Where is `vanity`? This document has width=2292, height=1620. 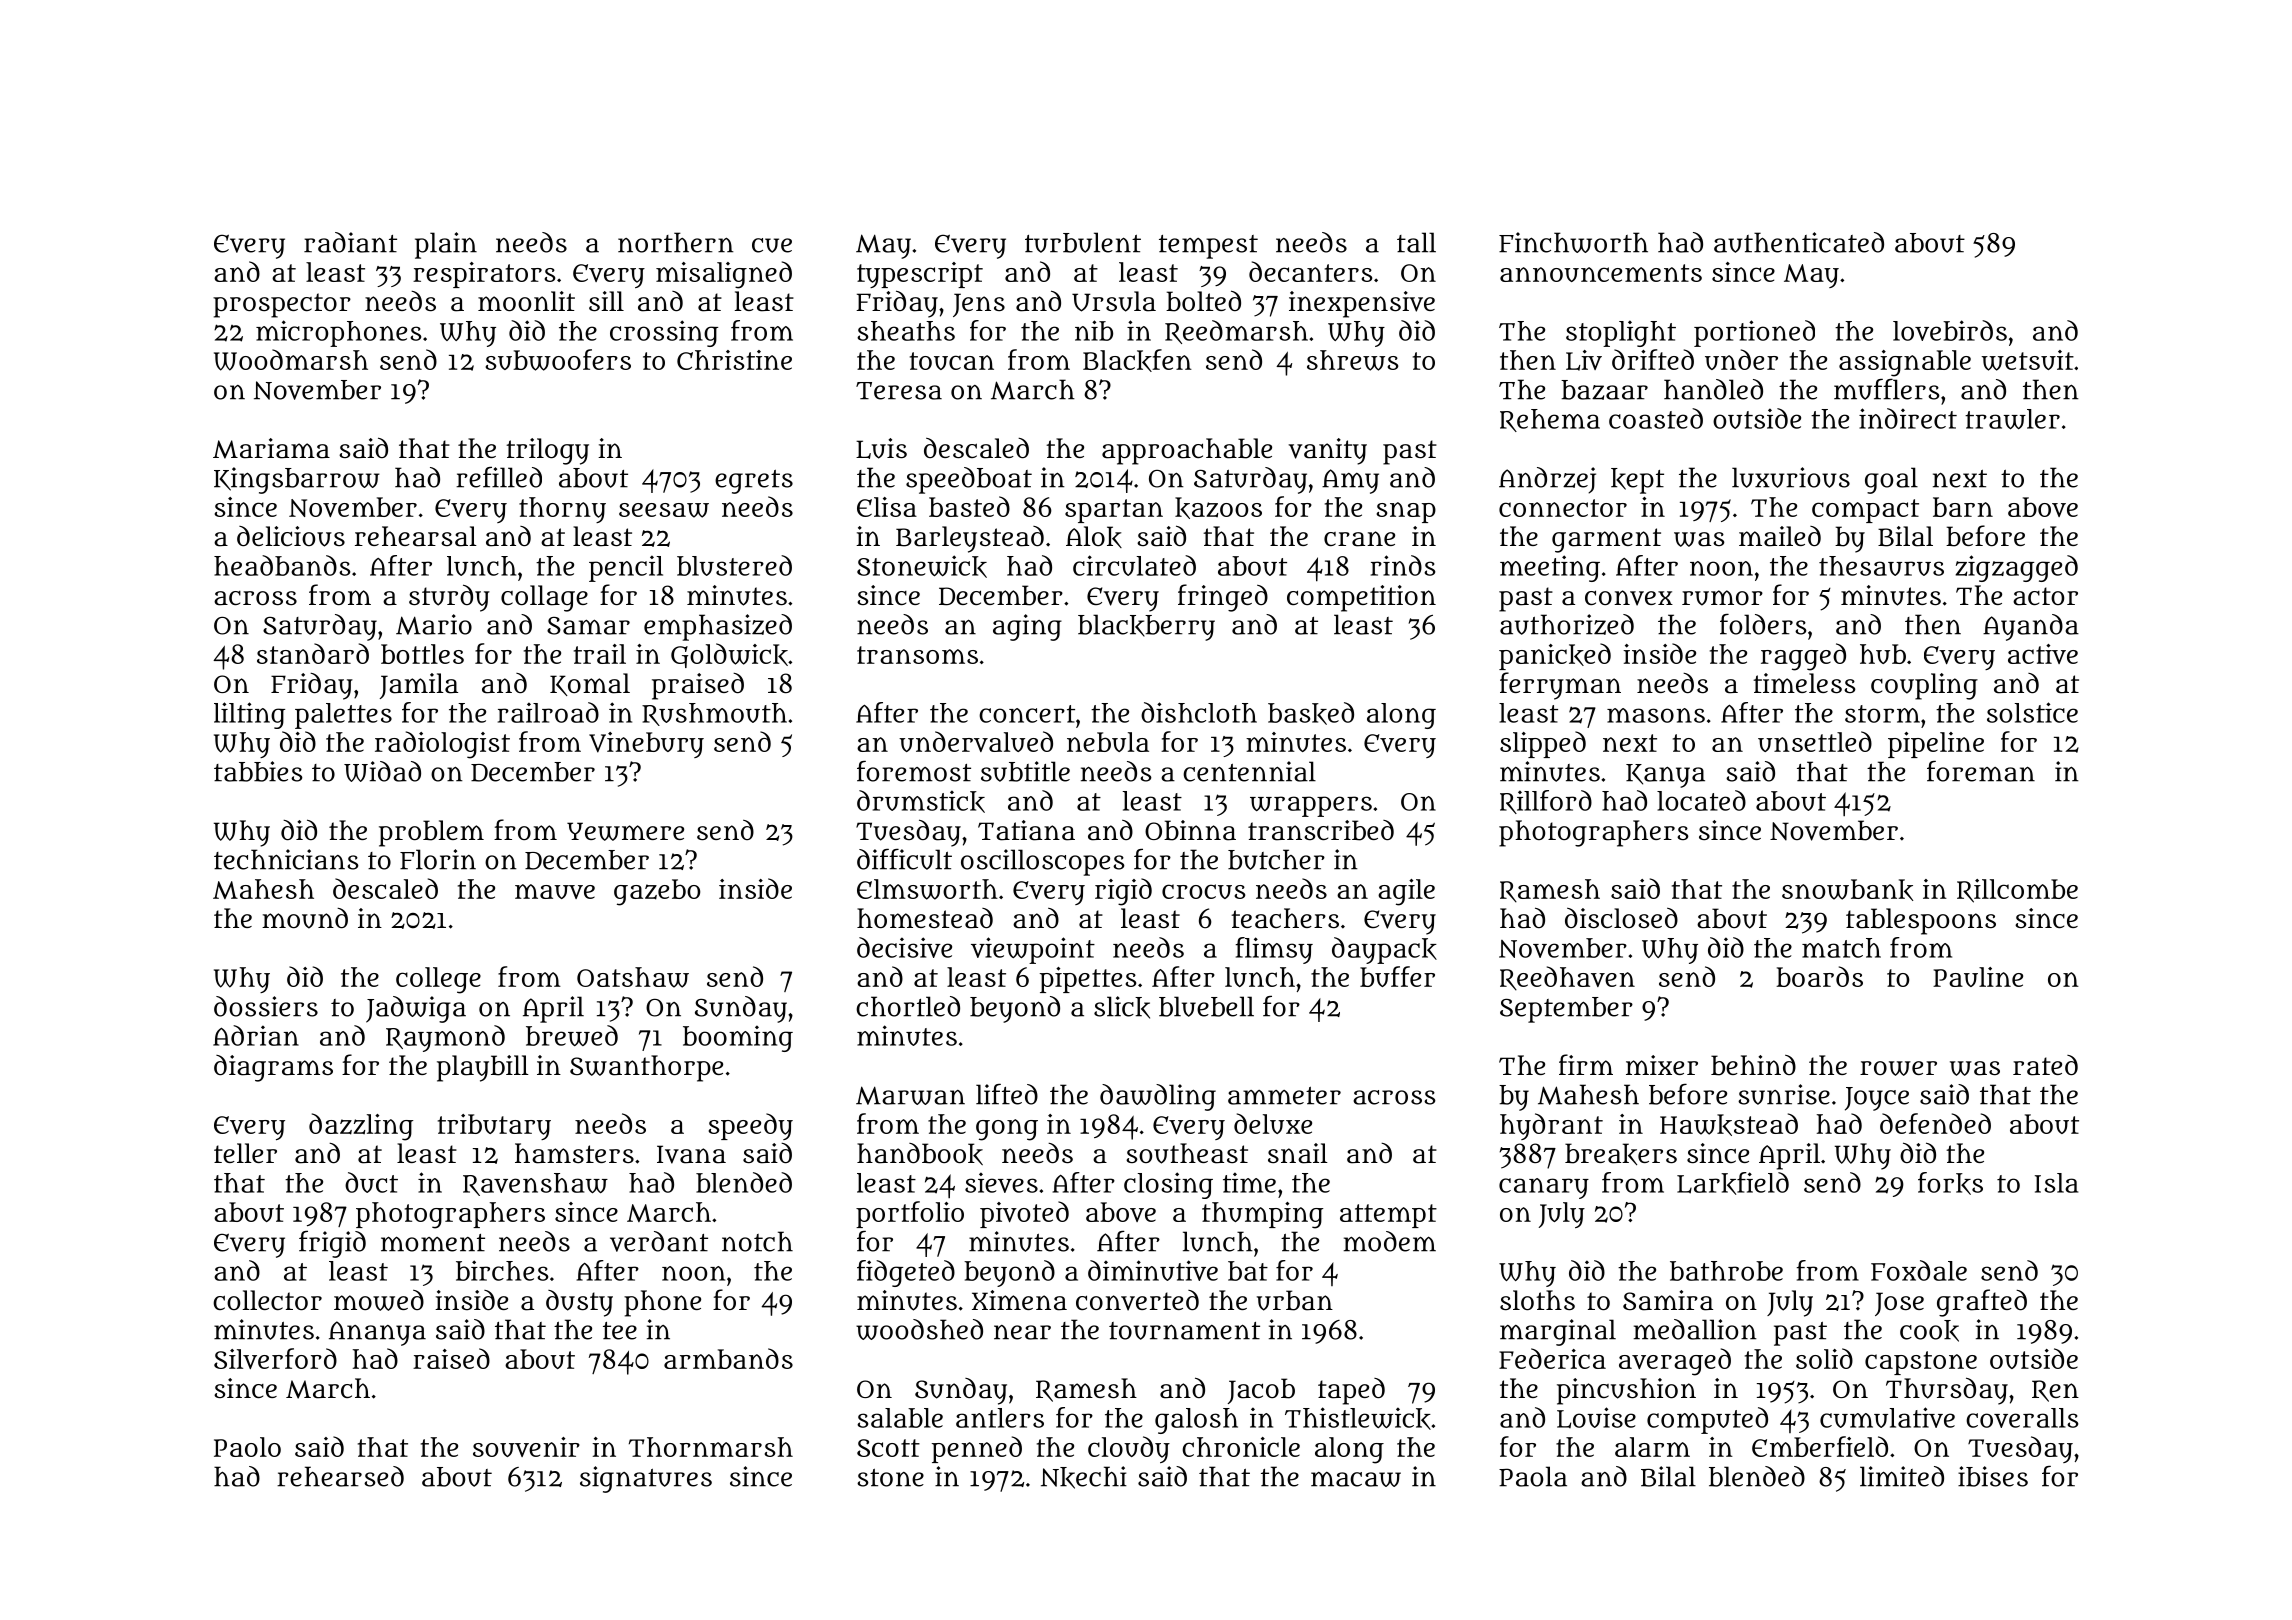
vanity is located at coordinates (1327, 451).
